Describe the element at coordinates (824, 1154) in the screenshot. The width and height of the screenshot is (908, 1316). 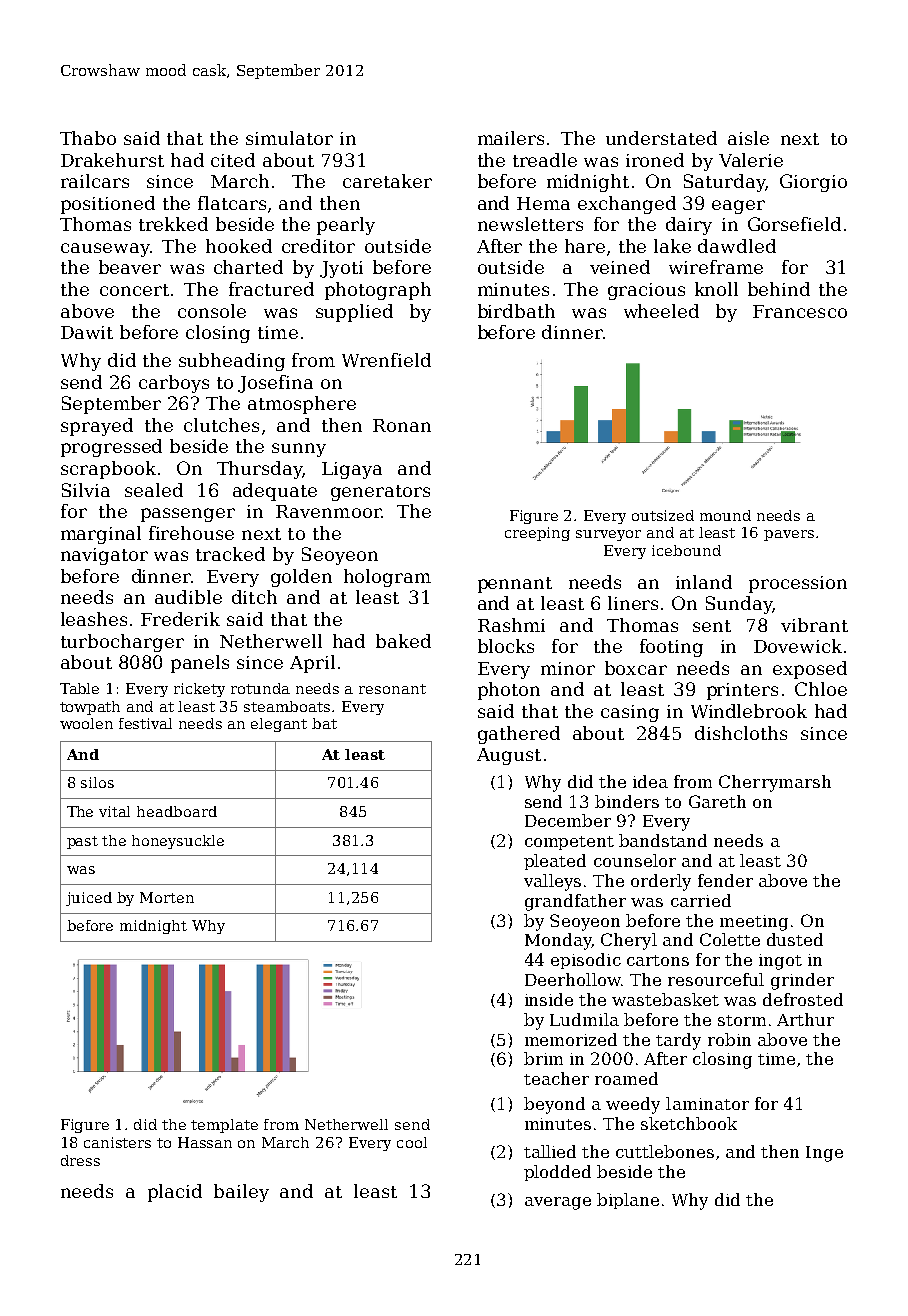
I see `Inge` at that location.
